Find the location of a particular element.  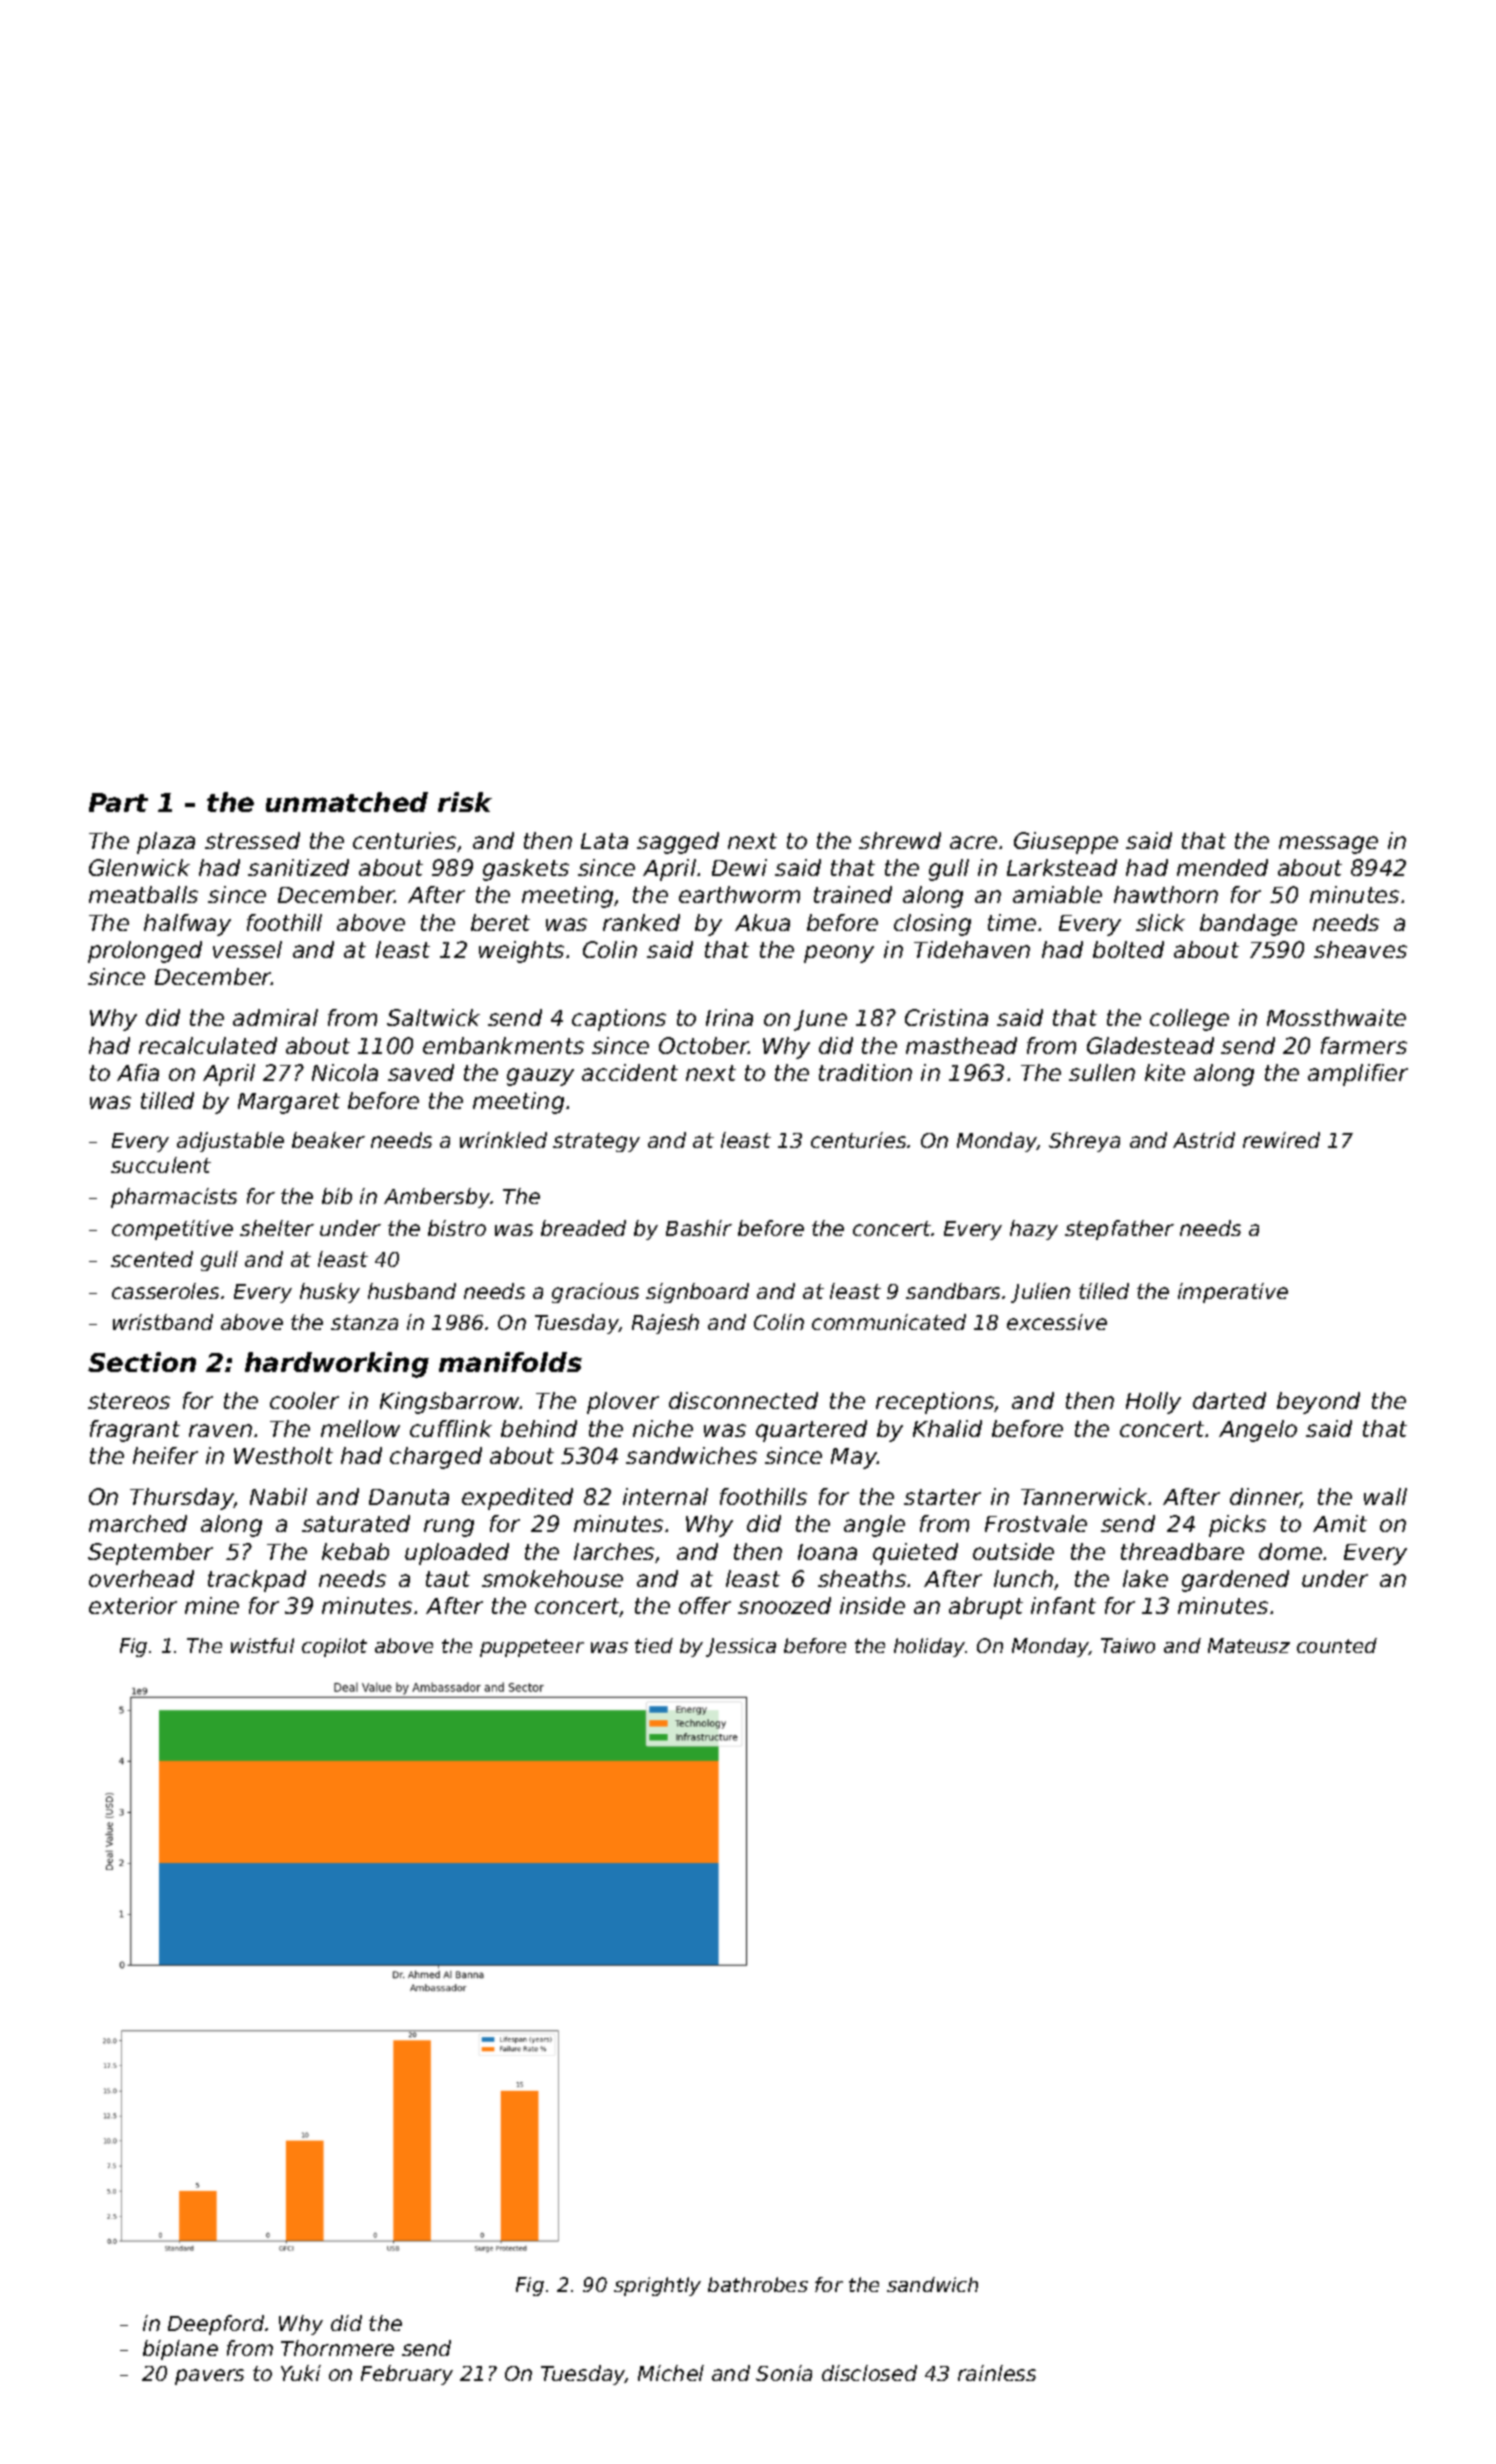

Taiwo is located at coordinates (1128, 1645).
